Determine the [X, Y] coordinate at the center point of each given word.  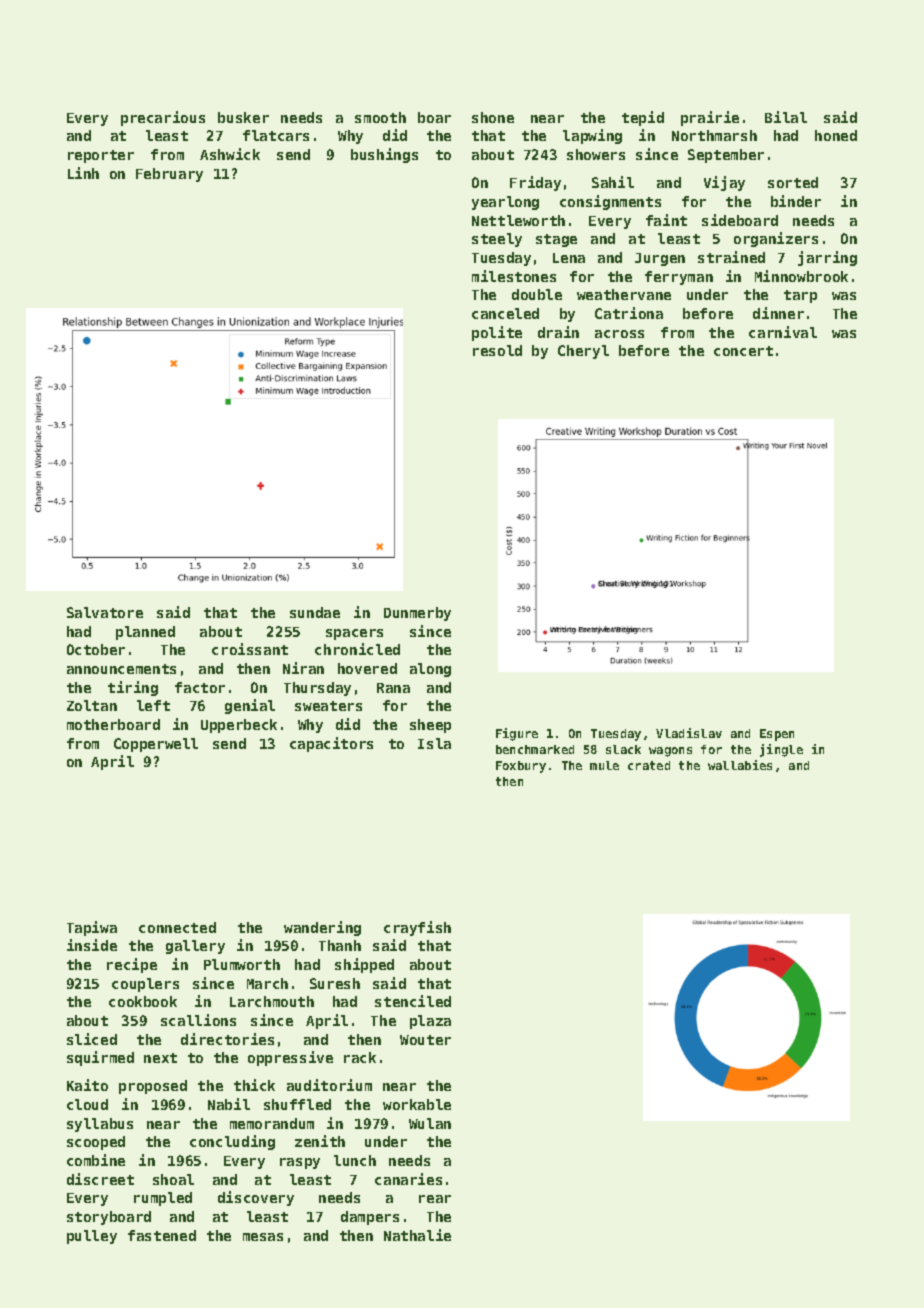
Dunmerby [417, 614]
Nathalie [417, 1235]
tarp [800, 296]
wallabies [740, 765]
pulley [92, 1237]
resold [497, 350]
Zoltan [92, 705]
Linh [83, 173]
